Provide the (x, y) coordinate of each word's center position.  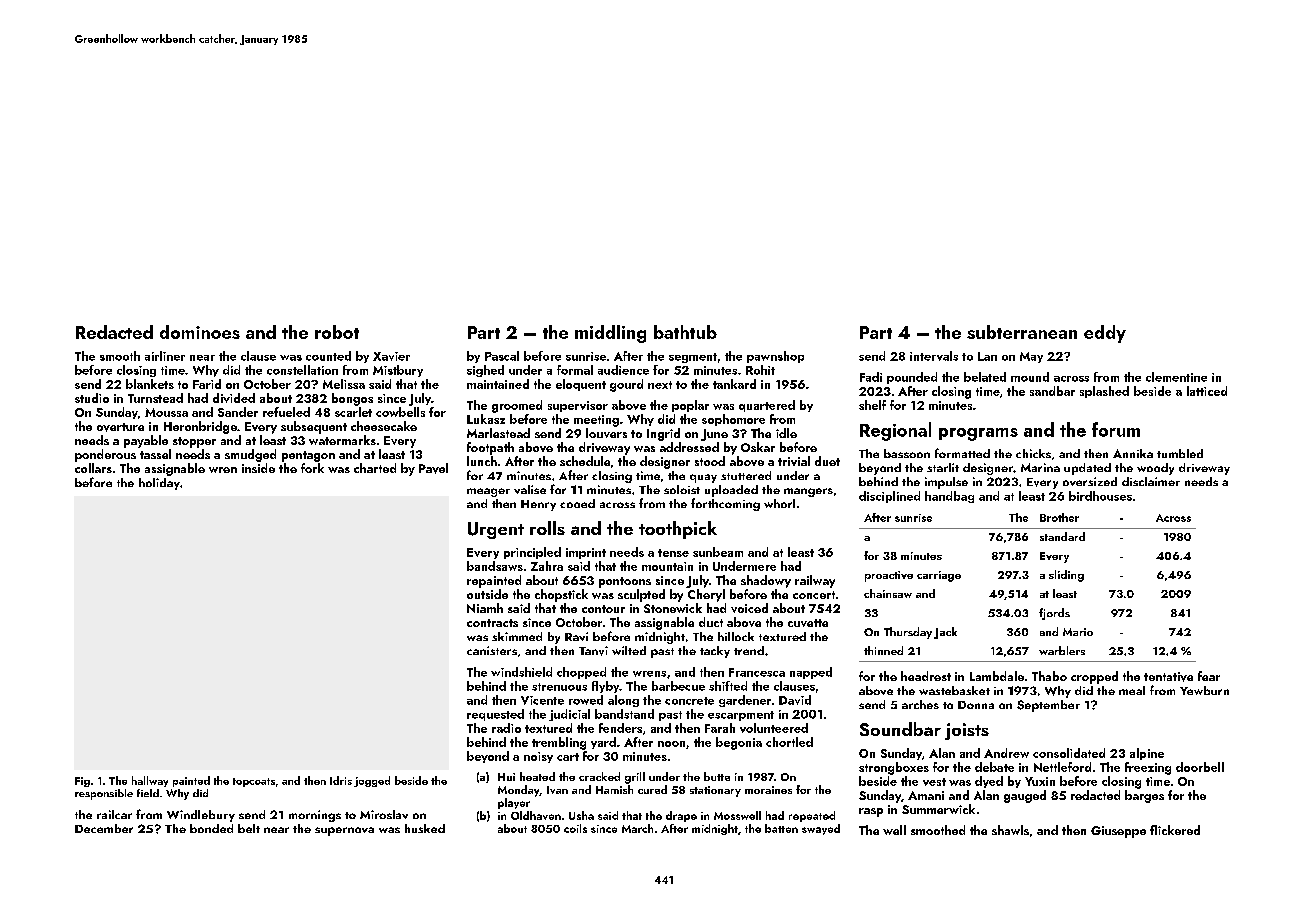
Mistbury (398, 371)
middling (610, 334)
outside (487, 594)
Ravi (576, 636)
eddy (1105, 334)
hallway (150, 781)
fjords (1054, 614)
